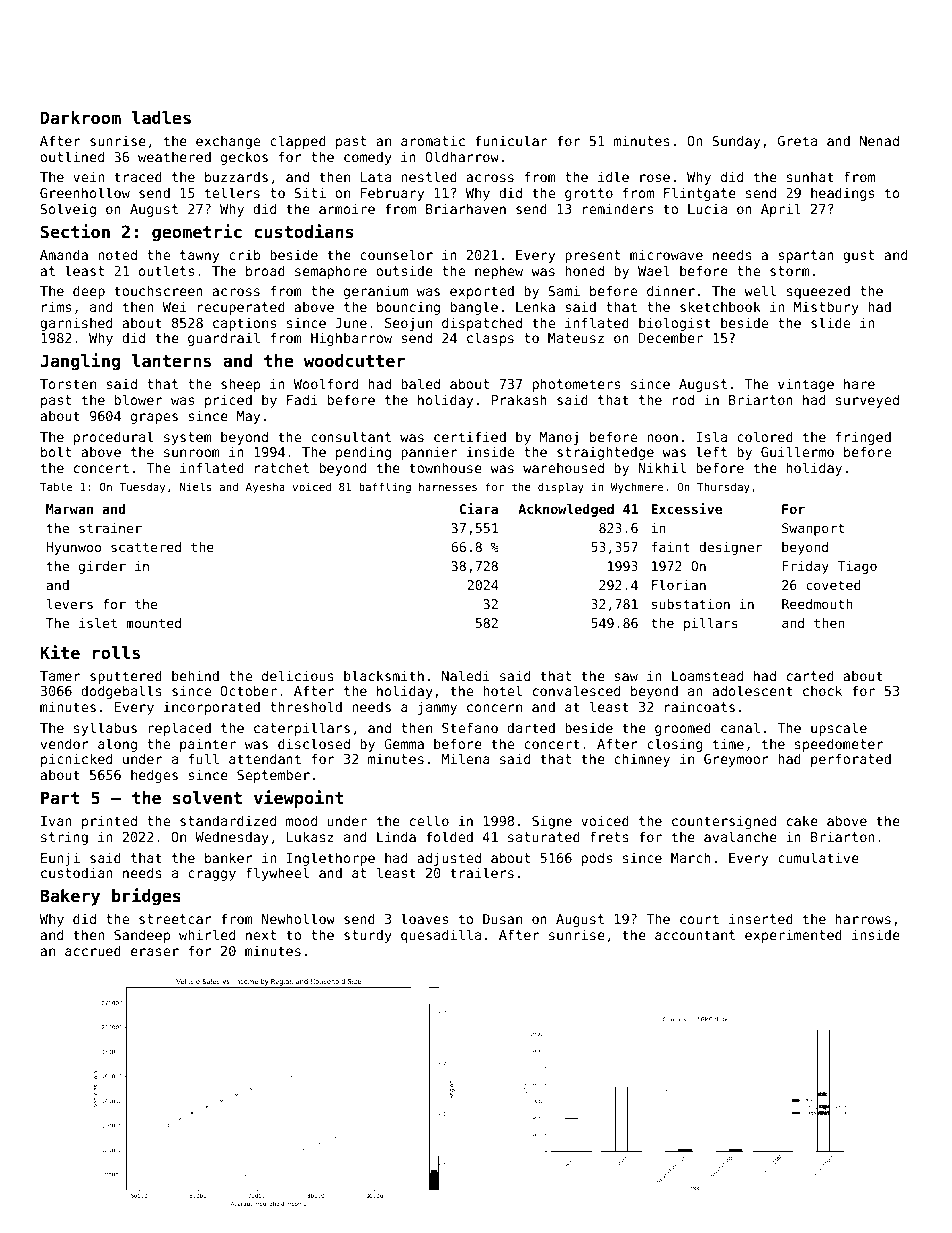  Describe the element at coordinates (859, 383) in the screenshot. I see `hare` at that location.
